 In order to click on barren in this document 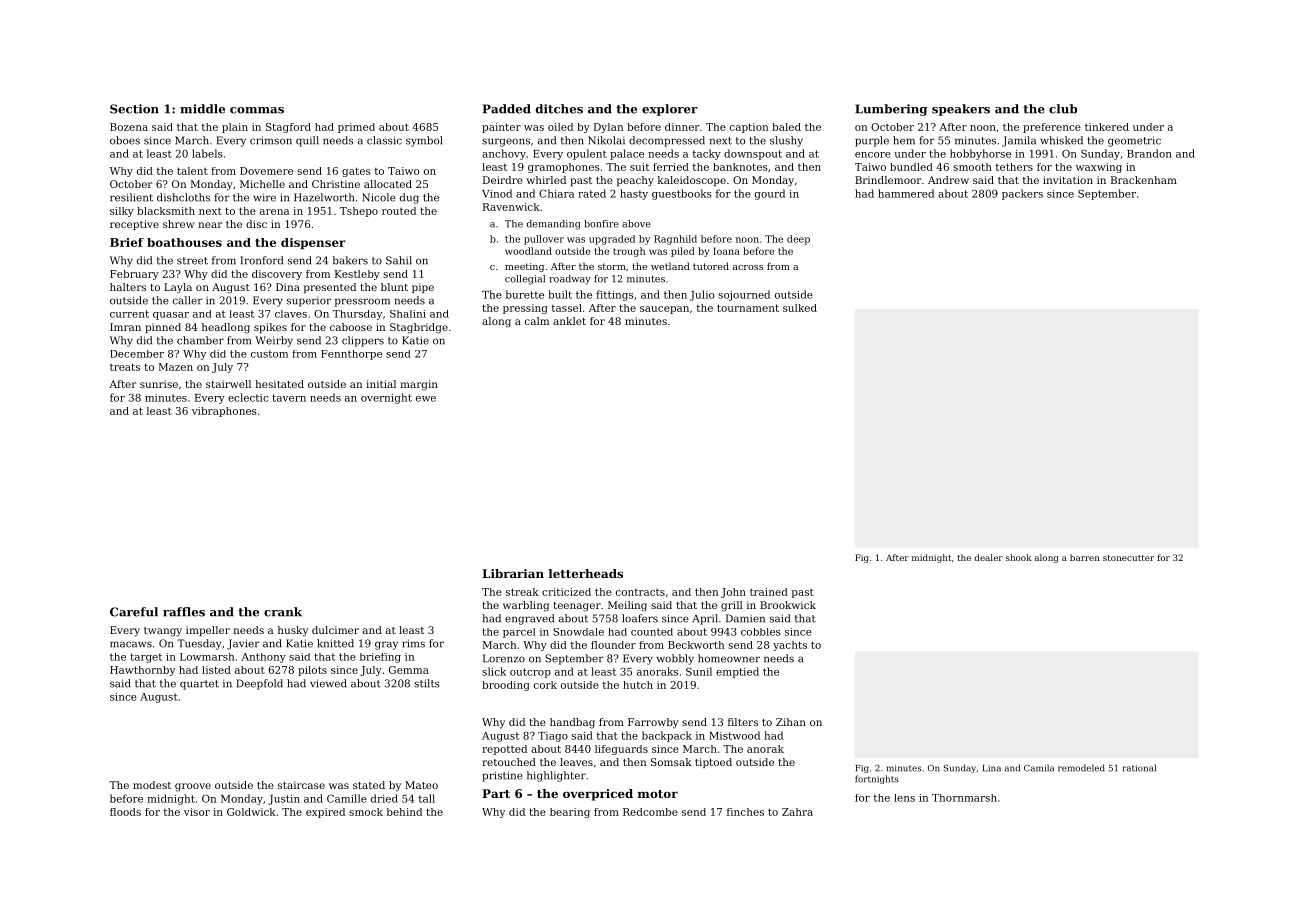, I will do `click(1085, 557)`.
